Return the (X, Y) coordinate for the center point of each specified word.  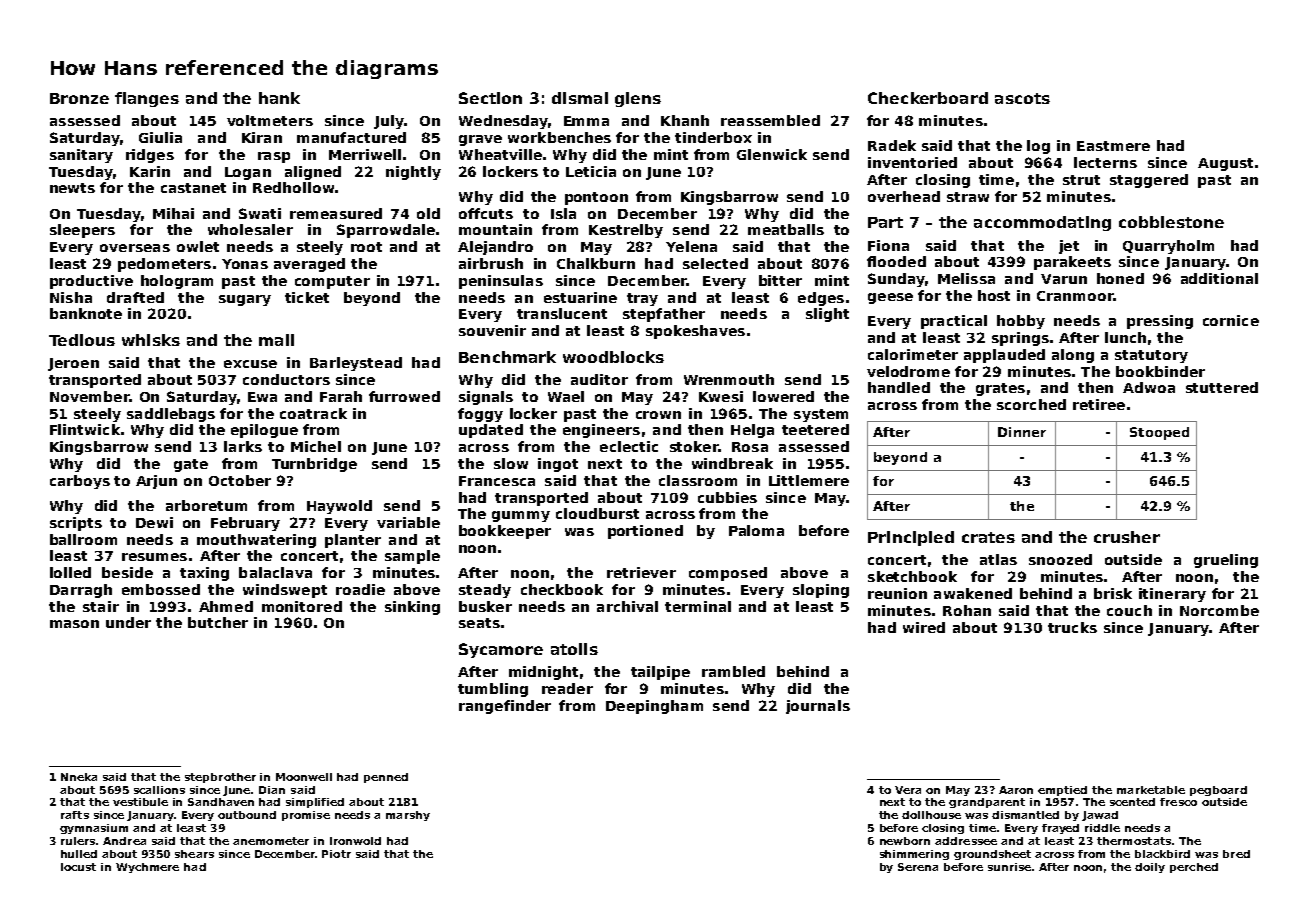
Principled (911, 538)
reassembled (770, 120)
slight (827, 315)
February (245, 524)
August (1225, 164)
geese (890, 298)
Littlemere (809, 480)
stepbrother (220, 778)
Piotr (336, 854)
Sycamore (501, 650)
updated (491, 431)
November (90, 396)
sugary (245, 300)
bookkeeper (505, 532)
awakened (973, 593)
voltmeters (270, 120)
